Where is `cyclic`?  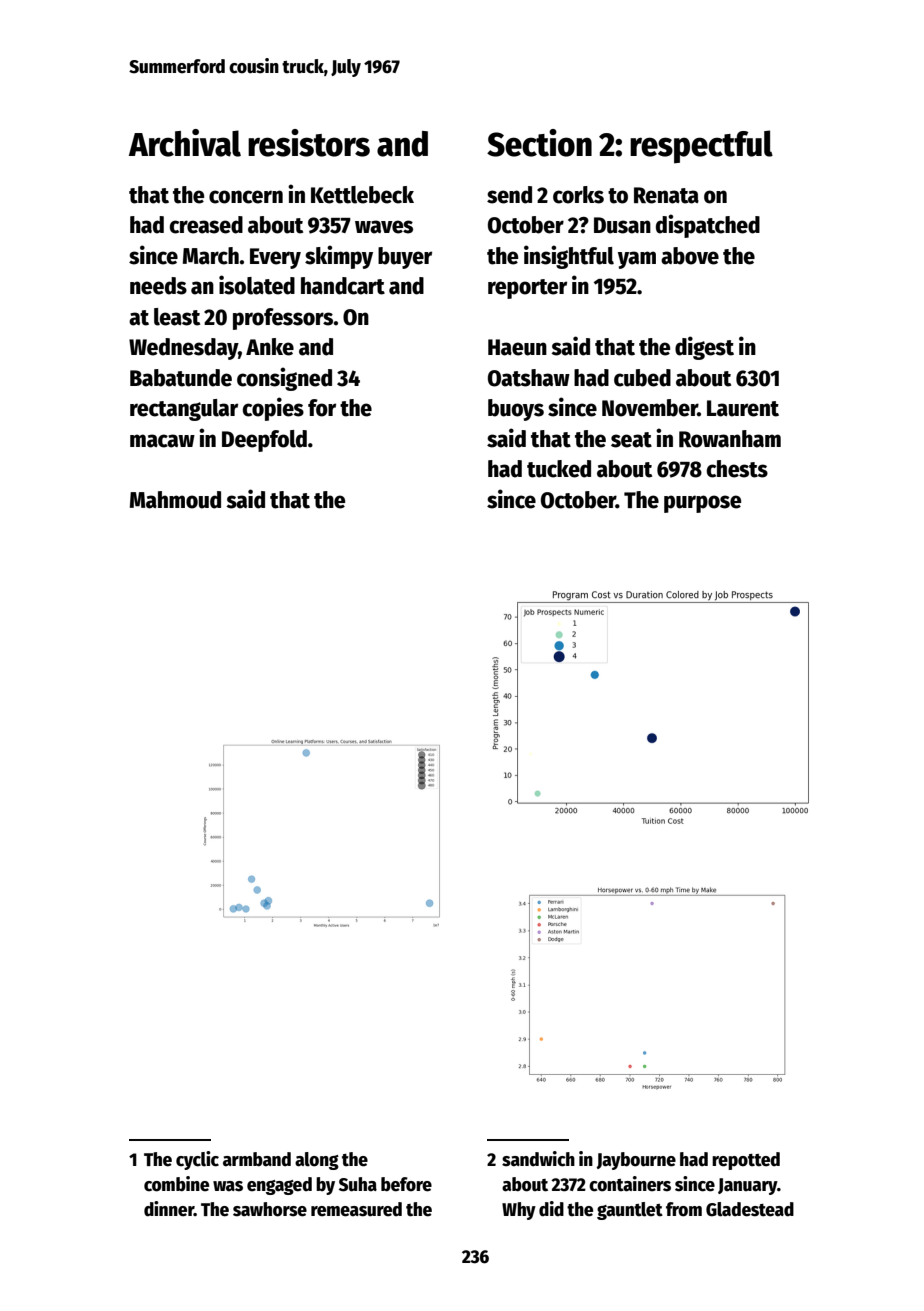 cyclic is located at coordinates (197, 1160).
